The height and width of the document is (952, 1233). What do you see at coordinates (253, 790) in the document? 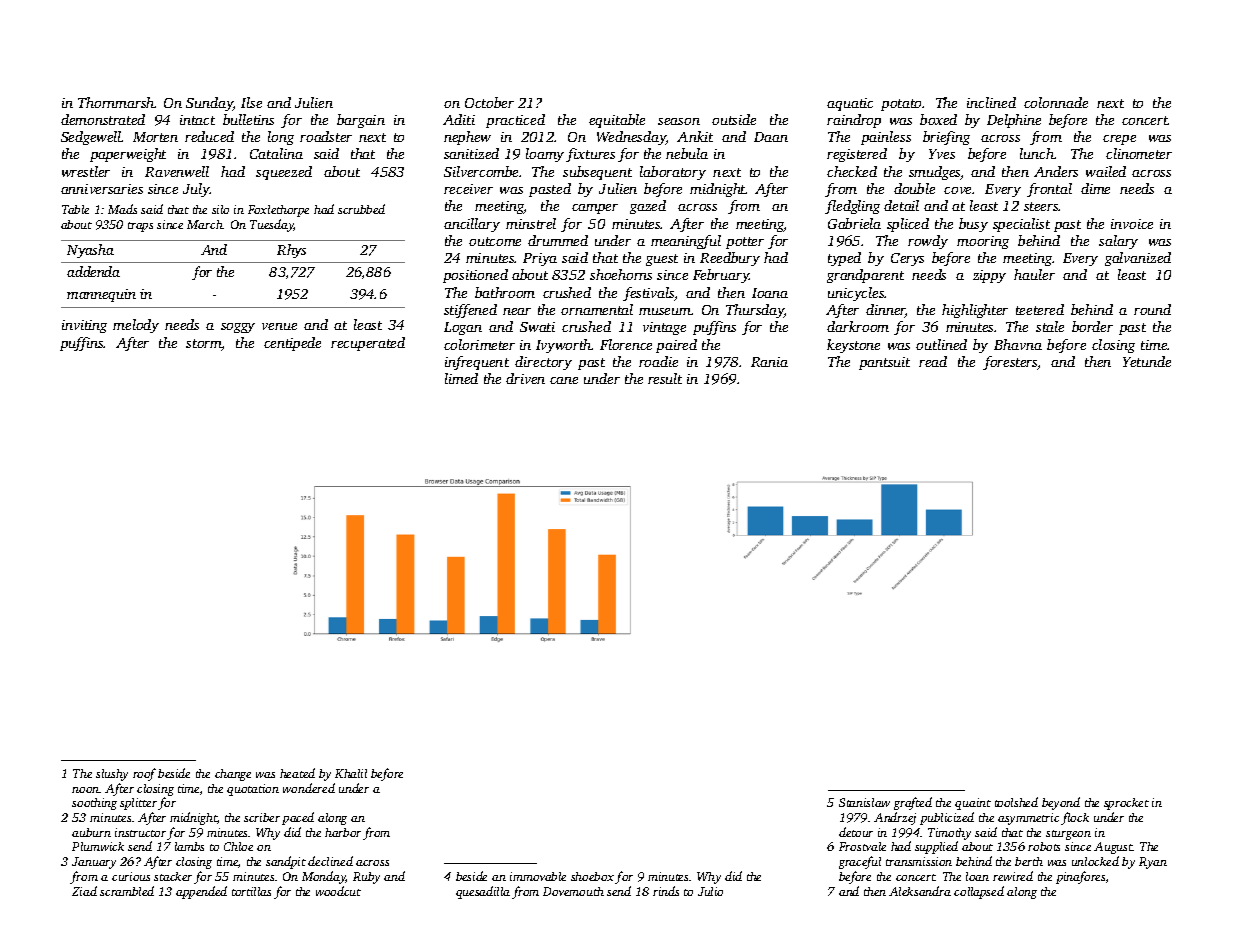
I see `quotation` at bounding box center [253, 790].
